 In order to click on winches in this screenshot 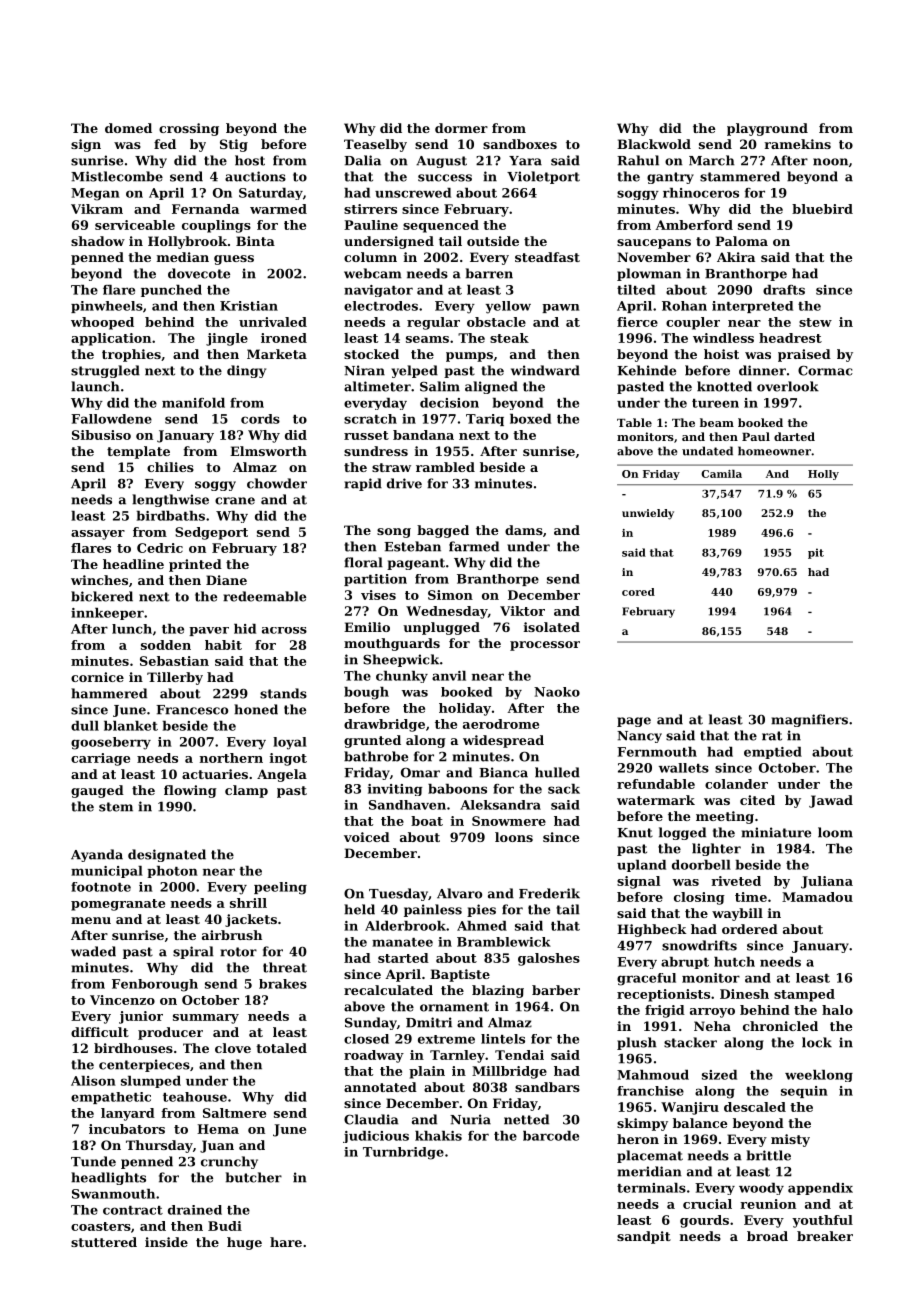, I will do `click(99, 580)`.
